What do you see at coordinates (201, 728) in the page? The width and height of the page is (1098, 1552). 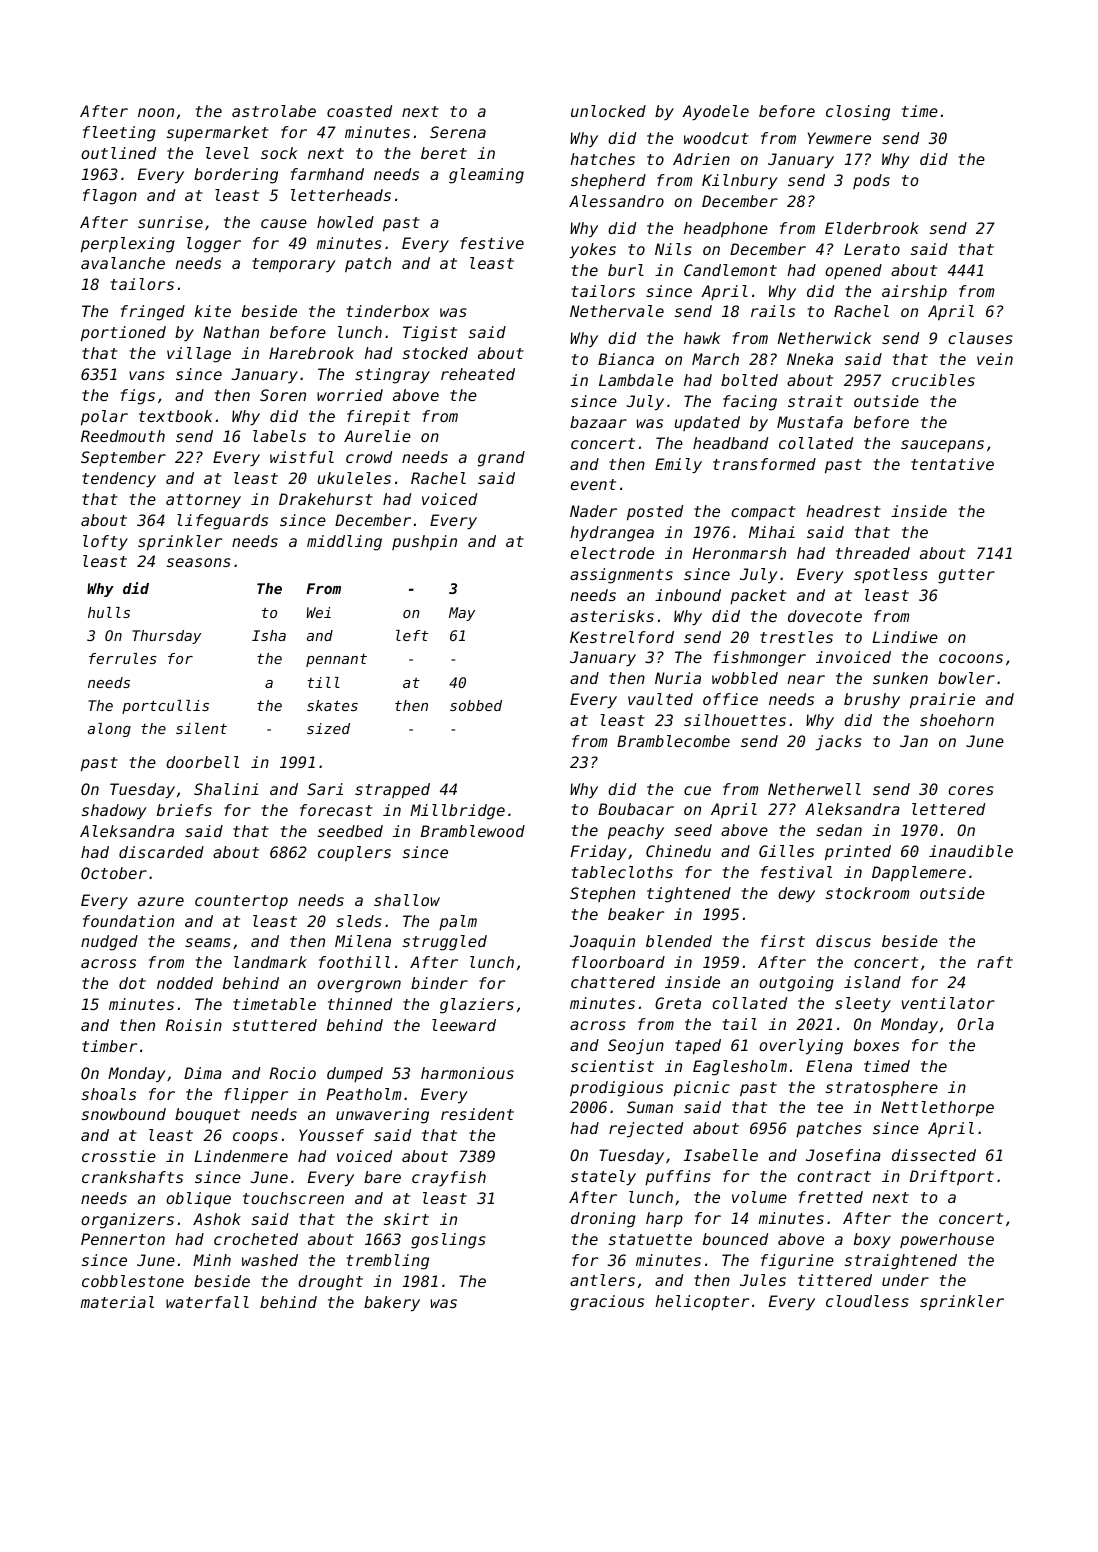 I see `silent` at bounding box center [201, 728].
